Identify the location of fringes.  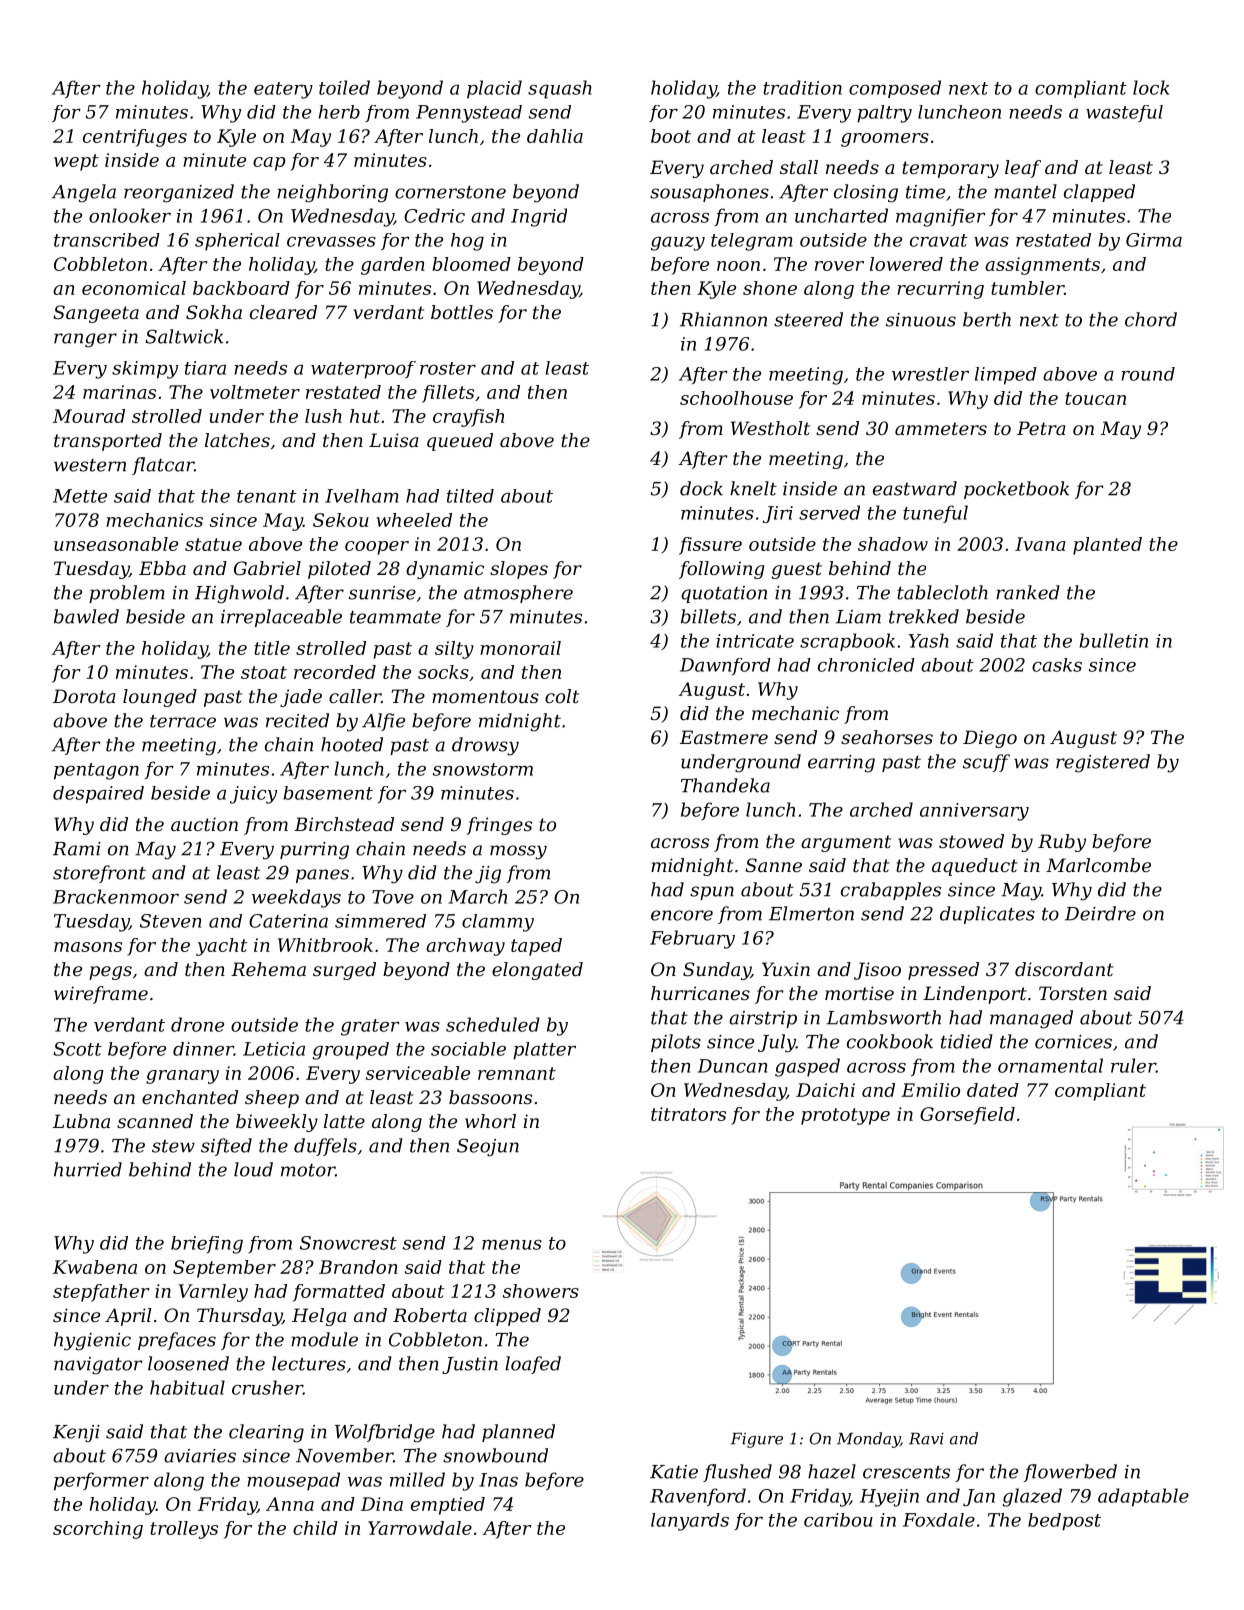
(499, 826).
